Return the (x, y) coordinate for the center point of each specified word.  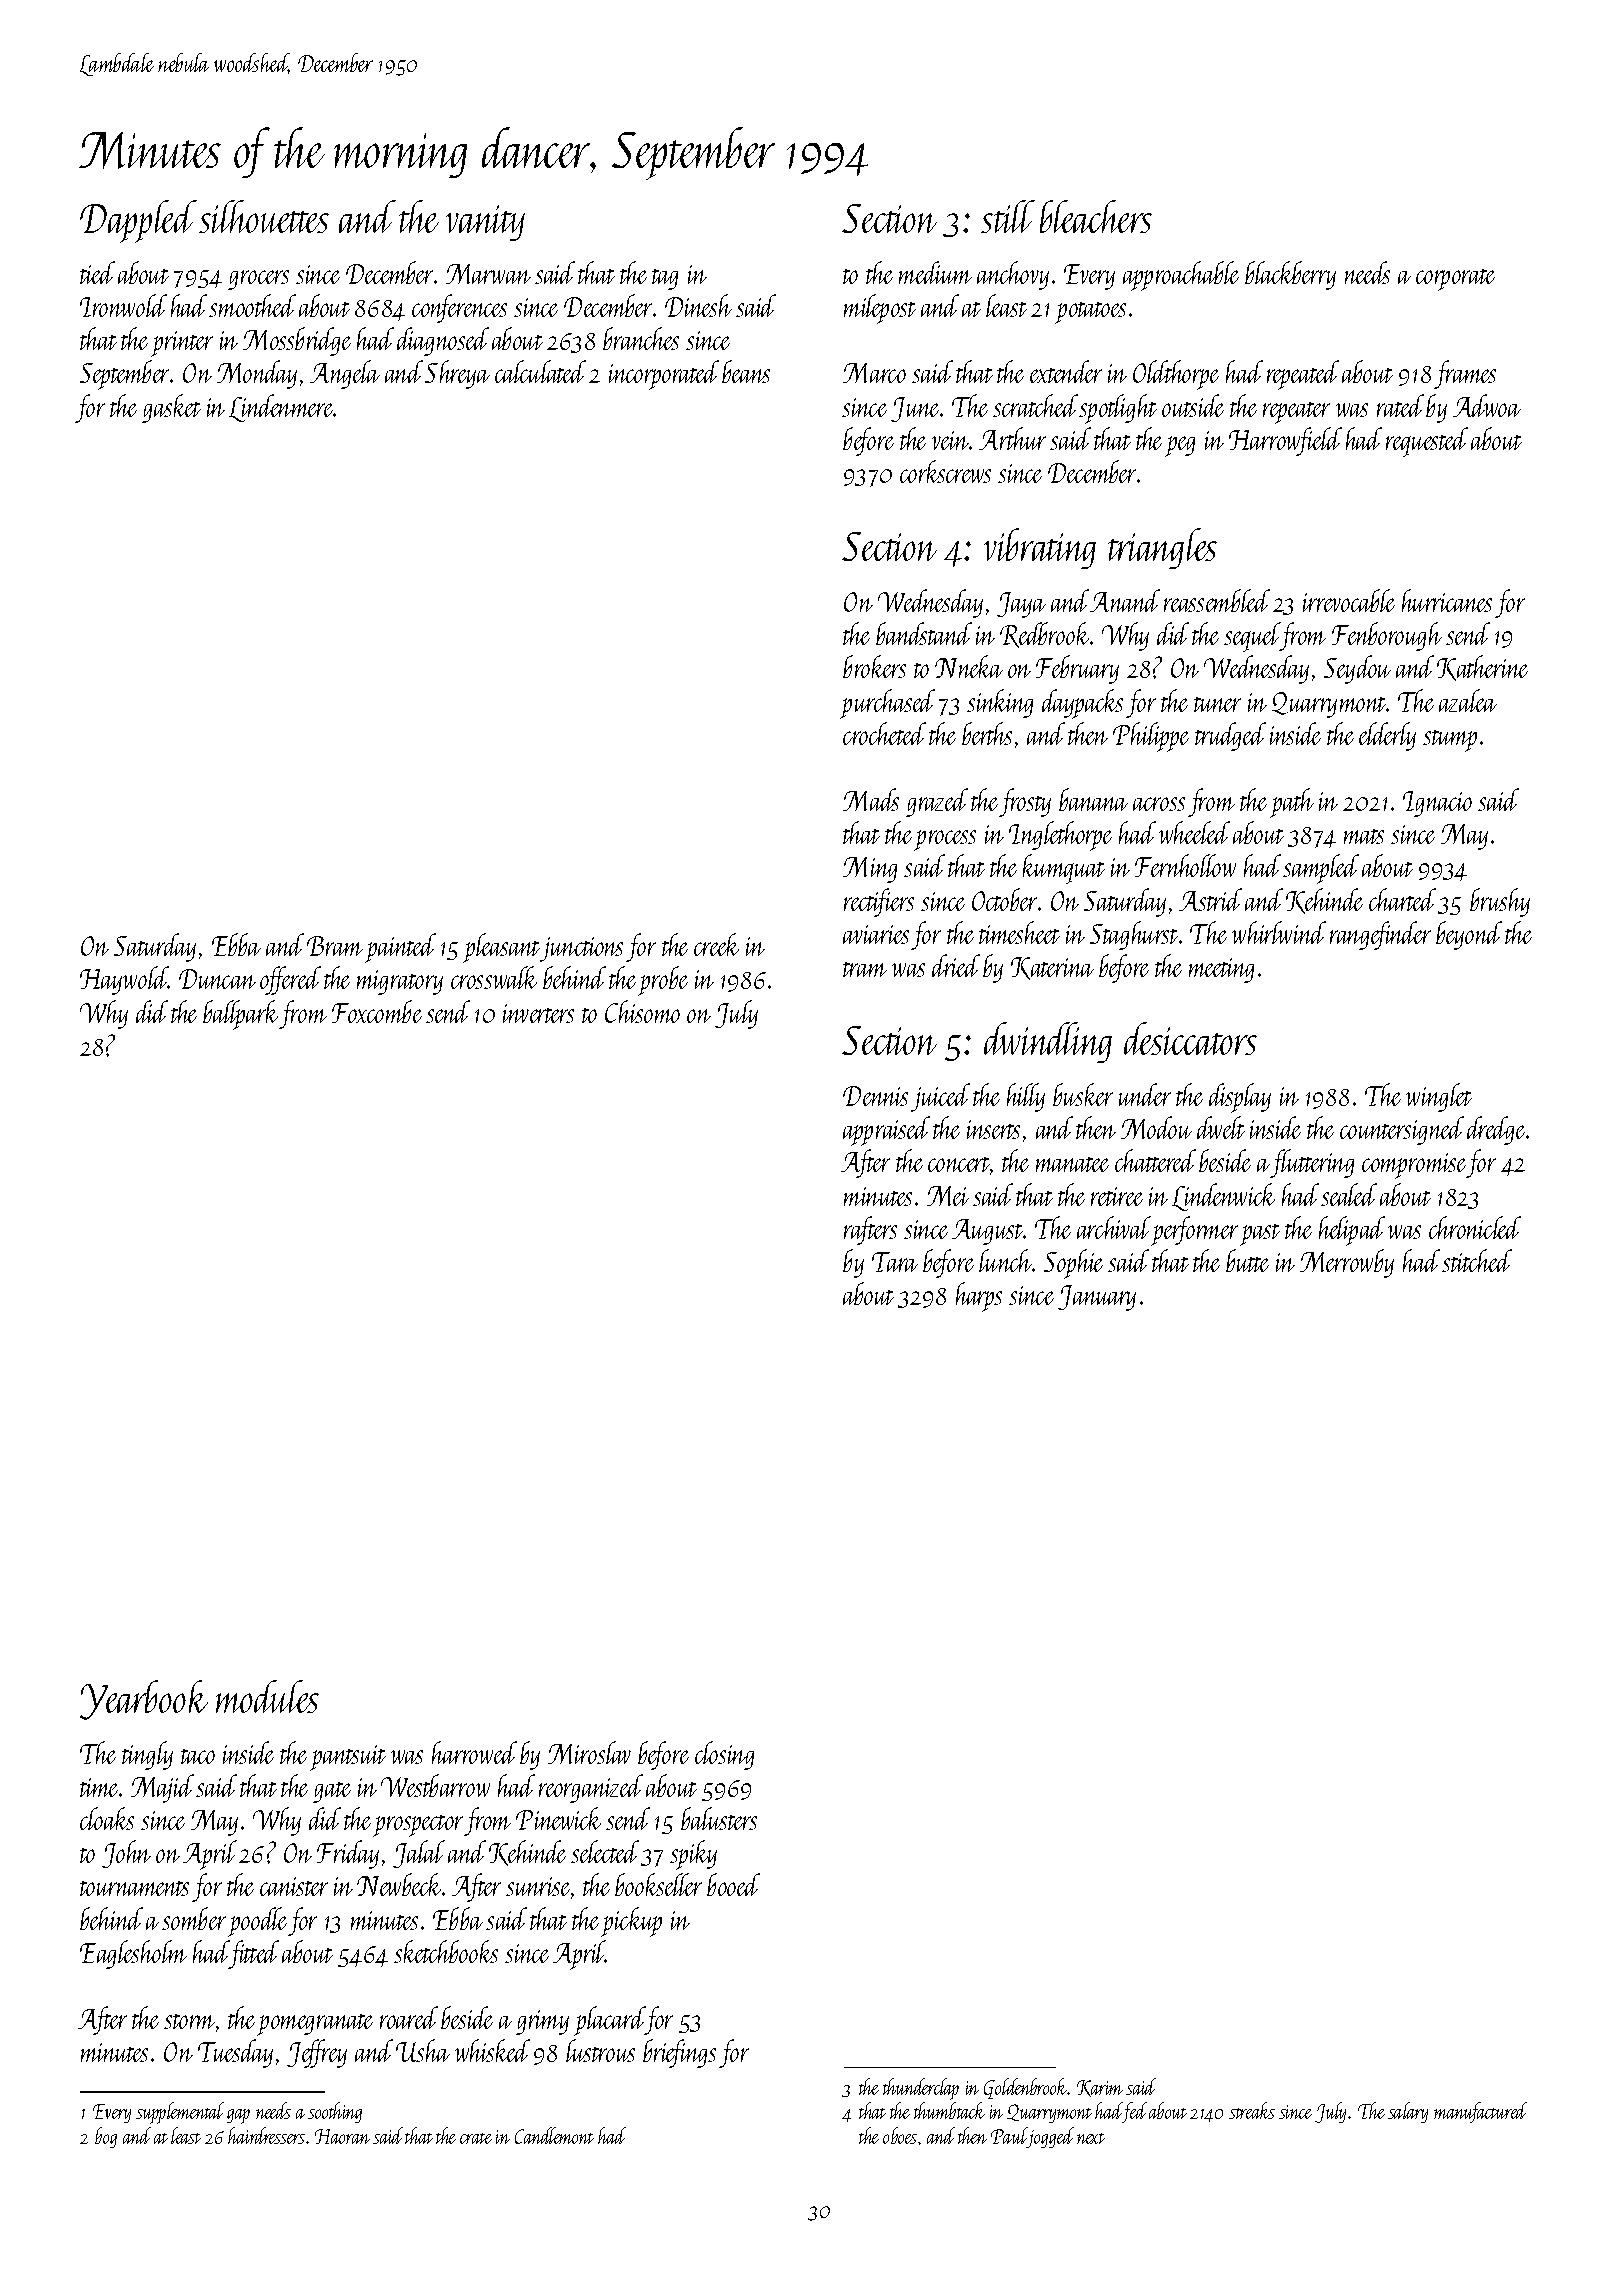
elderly (1387, 736)
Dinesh (698, 305)
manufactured (1480, 2112)
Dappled (138, 221)
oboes (900, 2135)
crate (476, 2138)
